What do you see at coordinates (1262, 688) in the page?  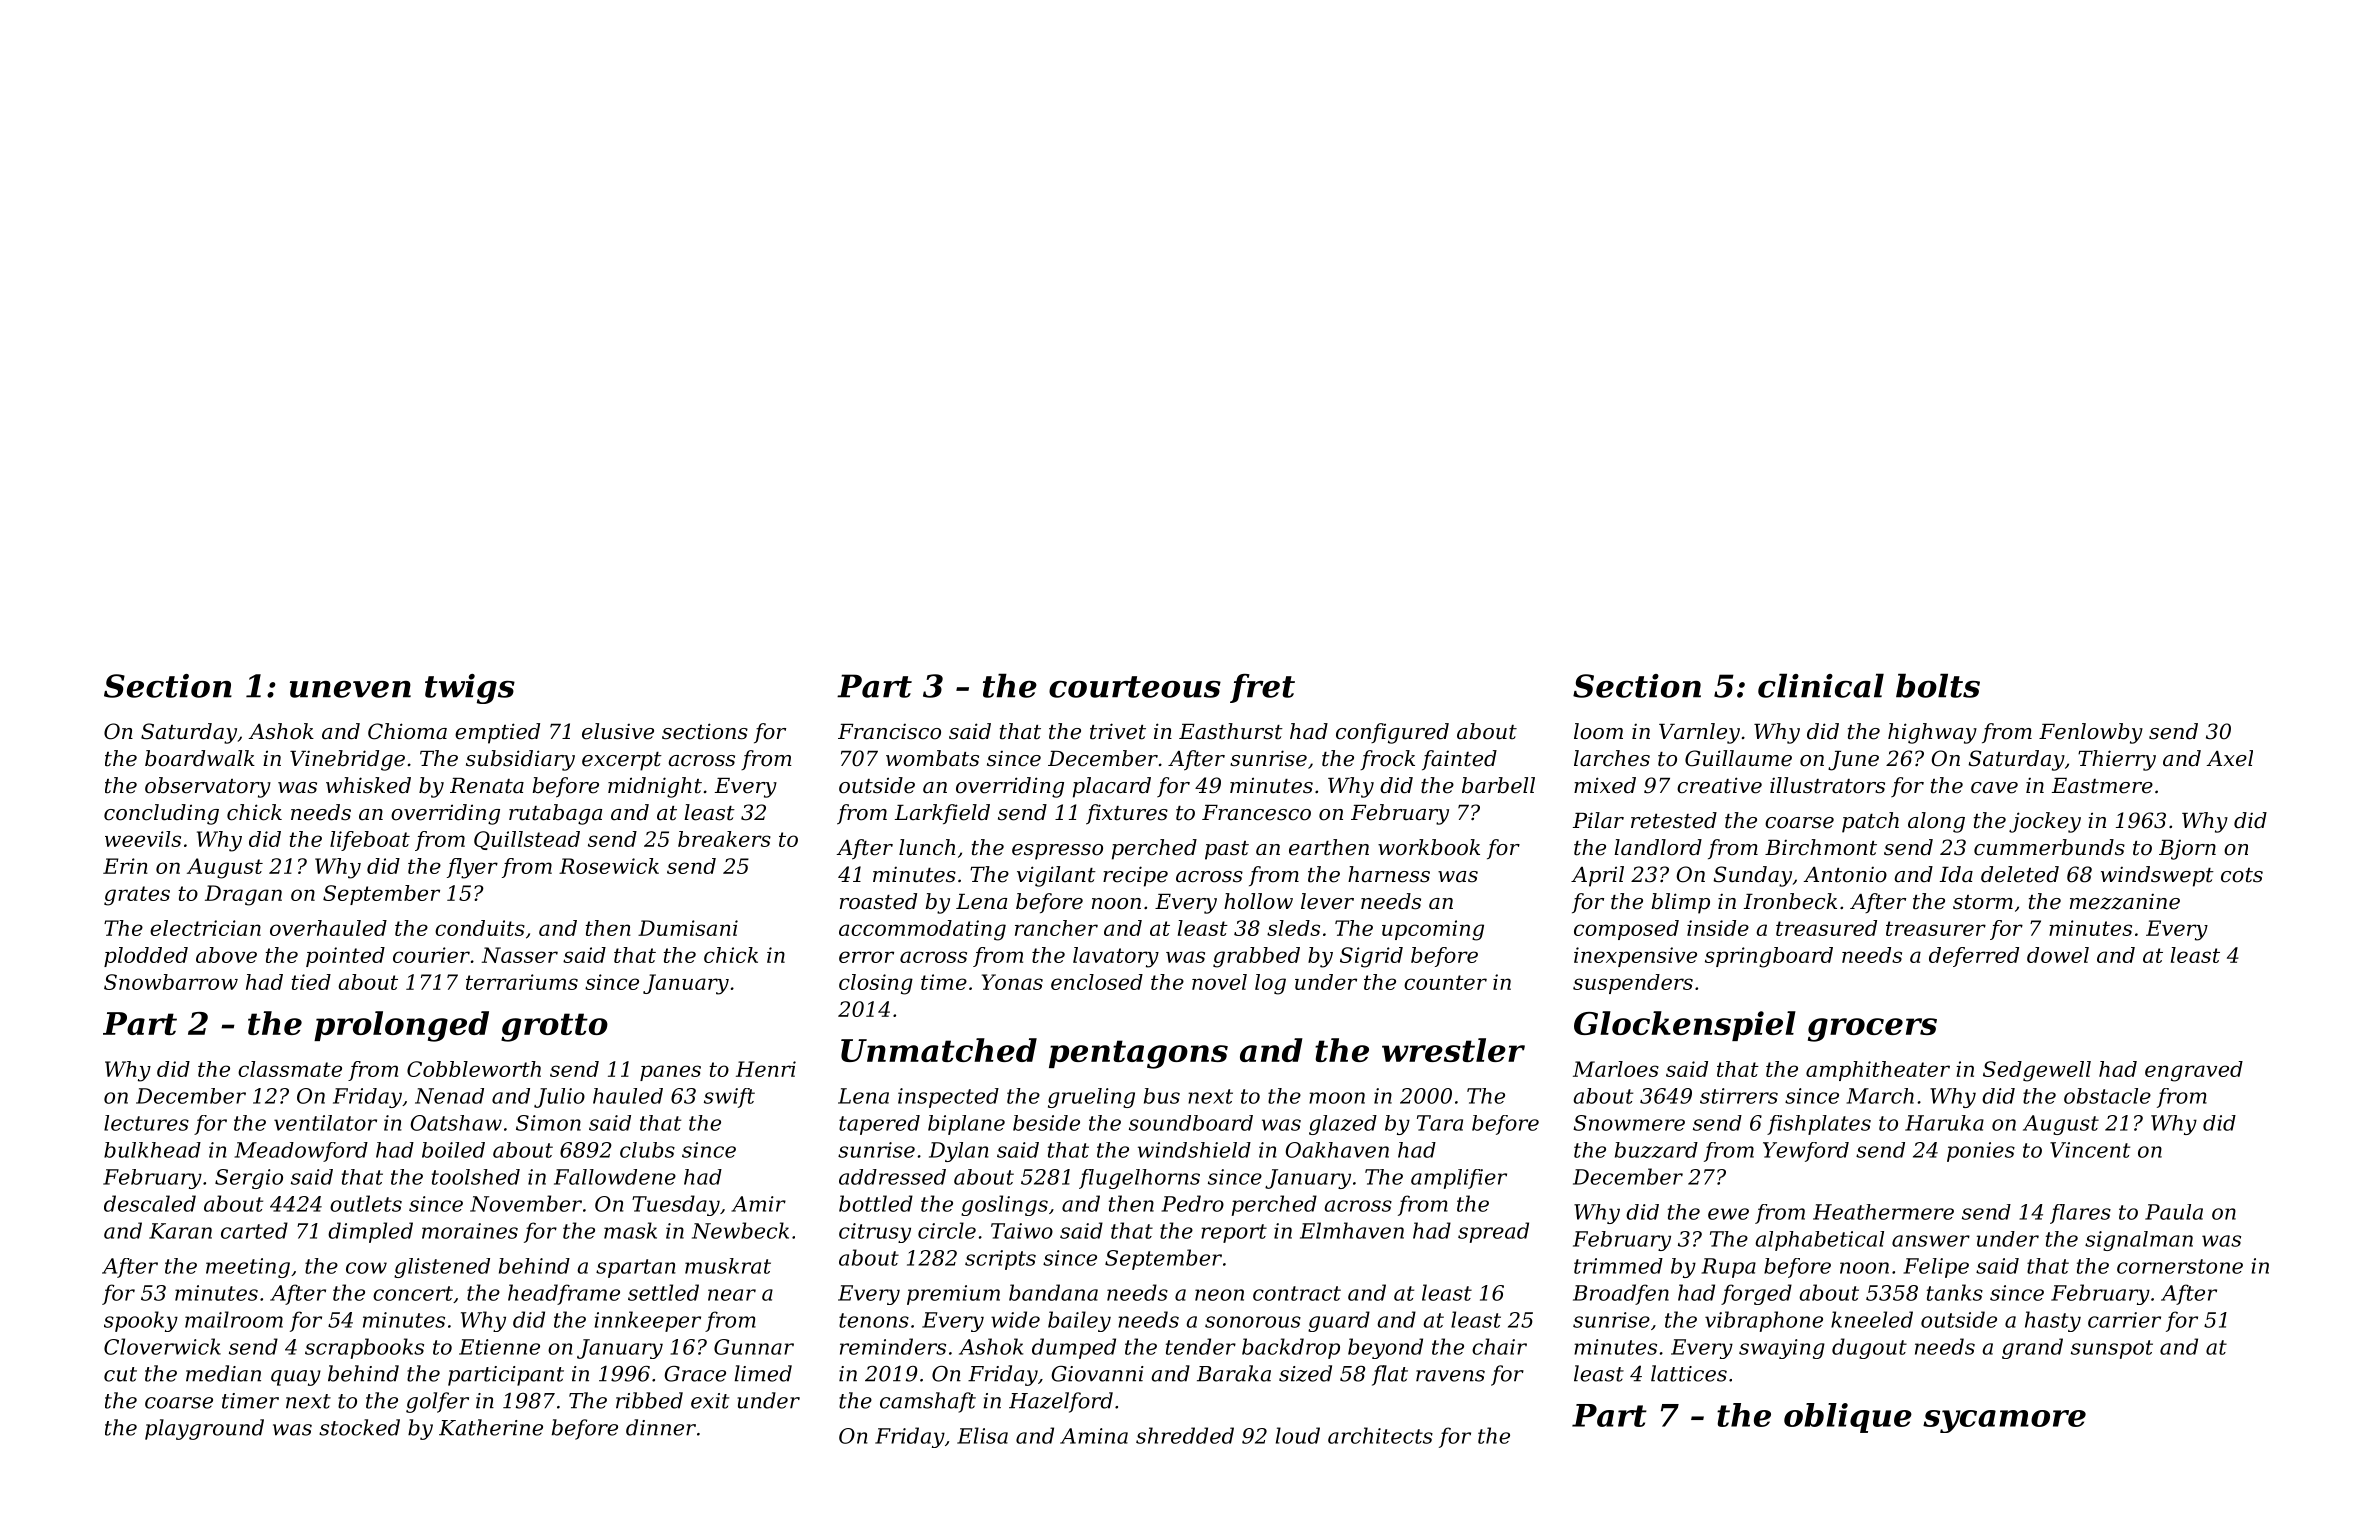 I see `fret` at bounding box center [1262, 688].
